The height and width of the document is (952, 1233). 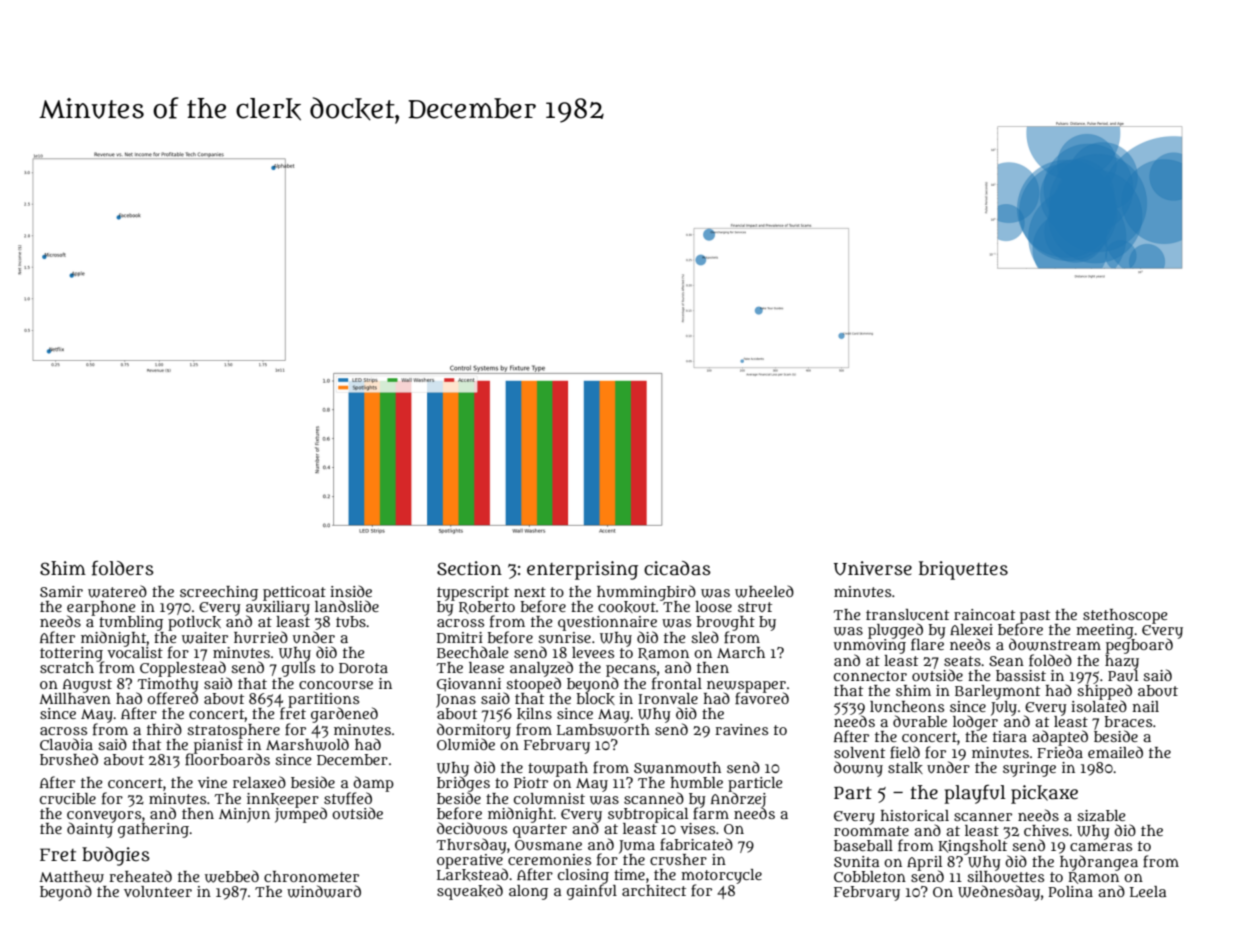 What do you see at coordinates (123, 568) in the document?
I see `folders` at bounding box center [123, 568].
